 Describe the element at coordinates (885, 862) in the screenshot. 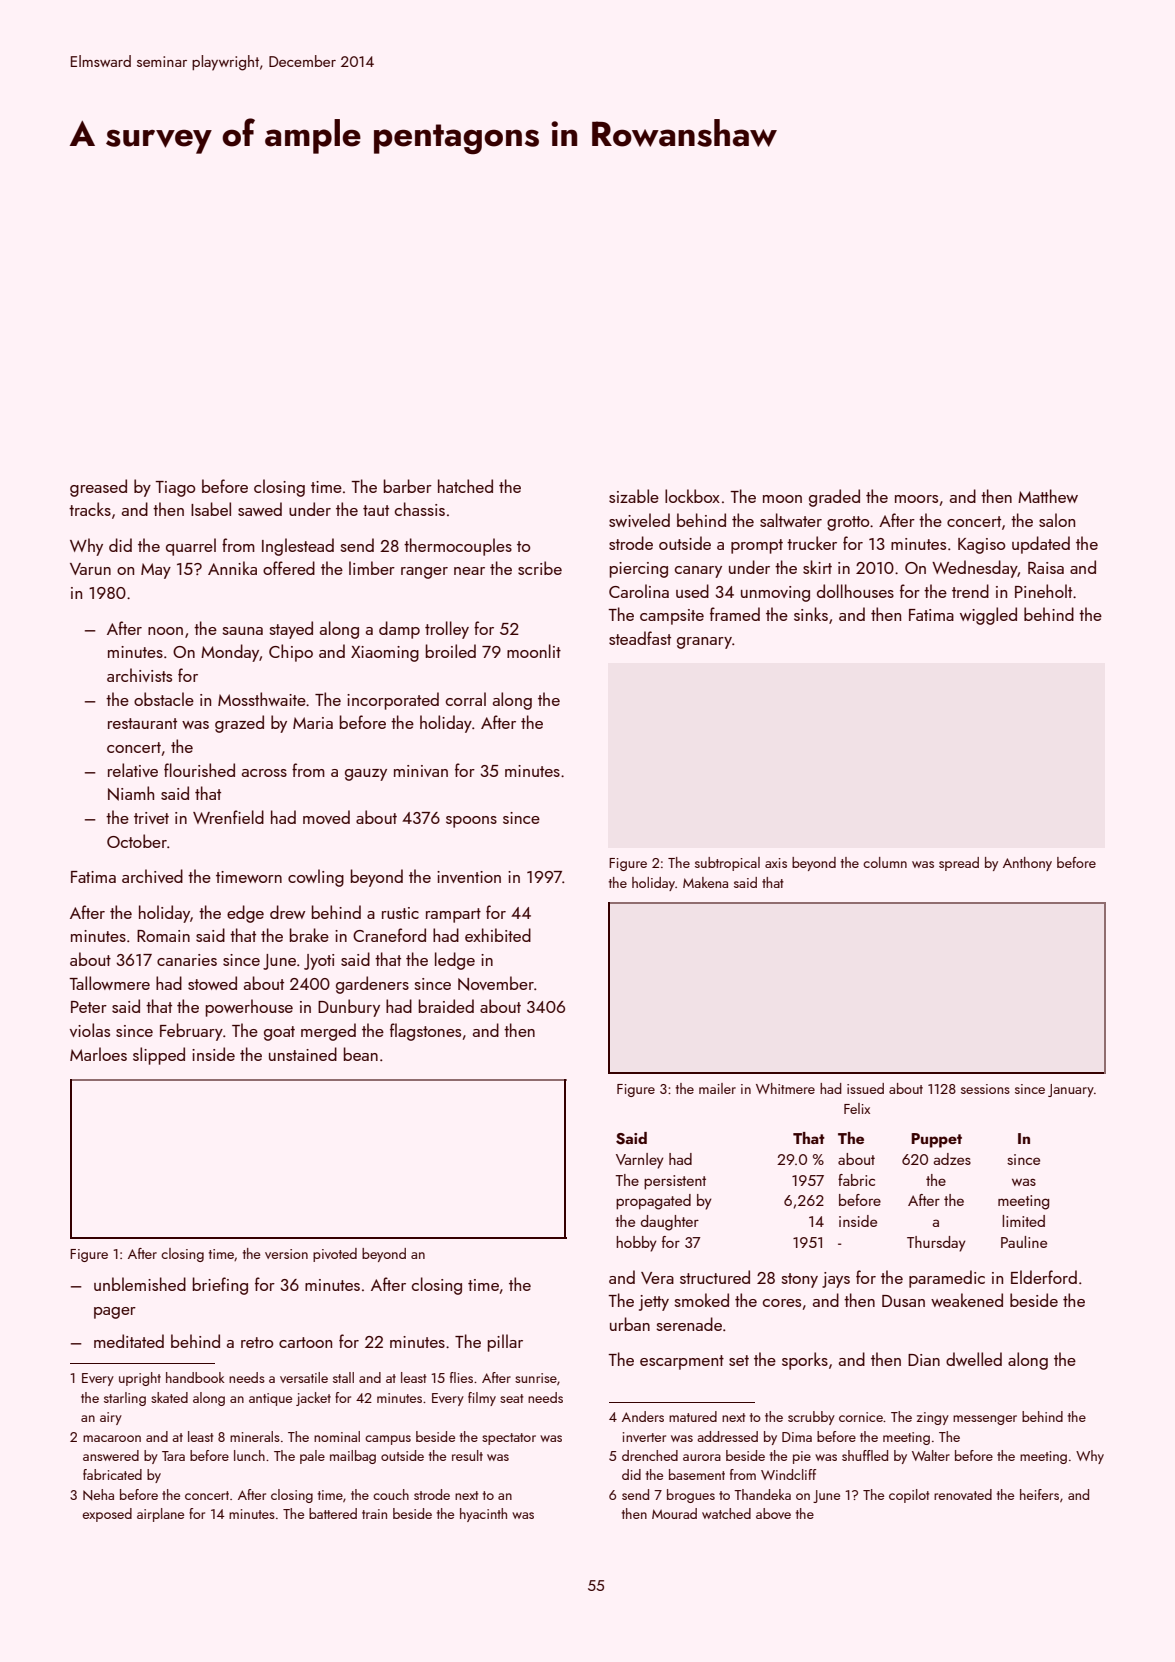

I see `column` at that location.
